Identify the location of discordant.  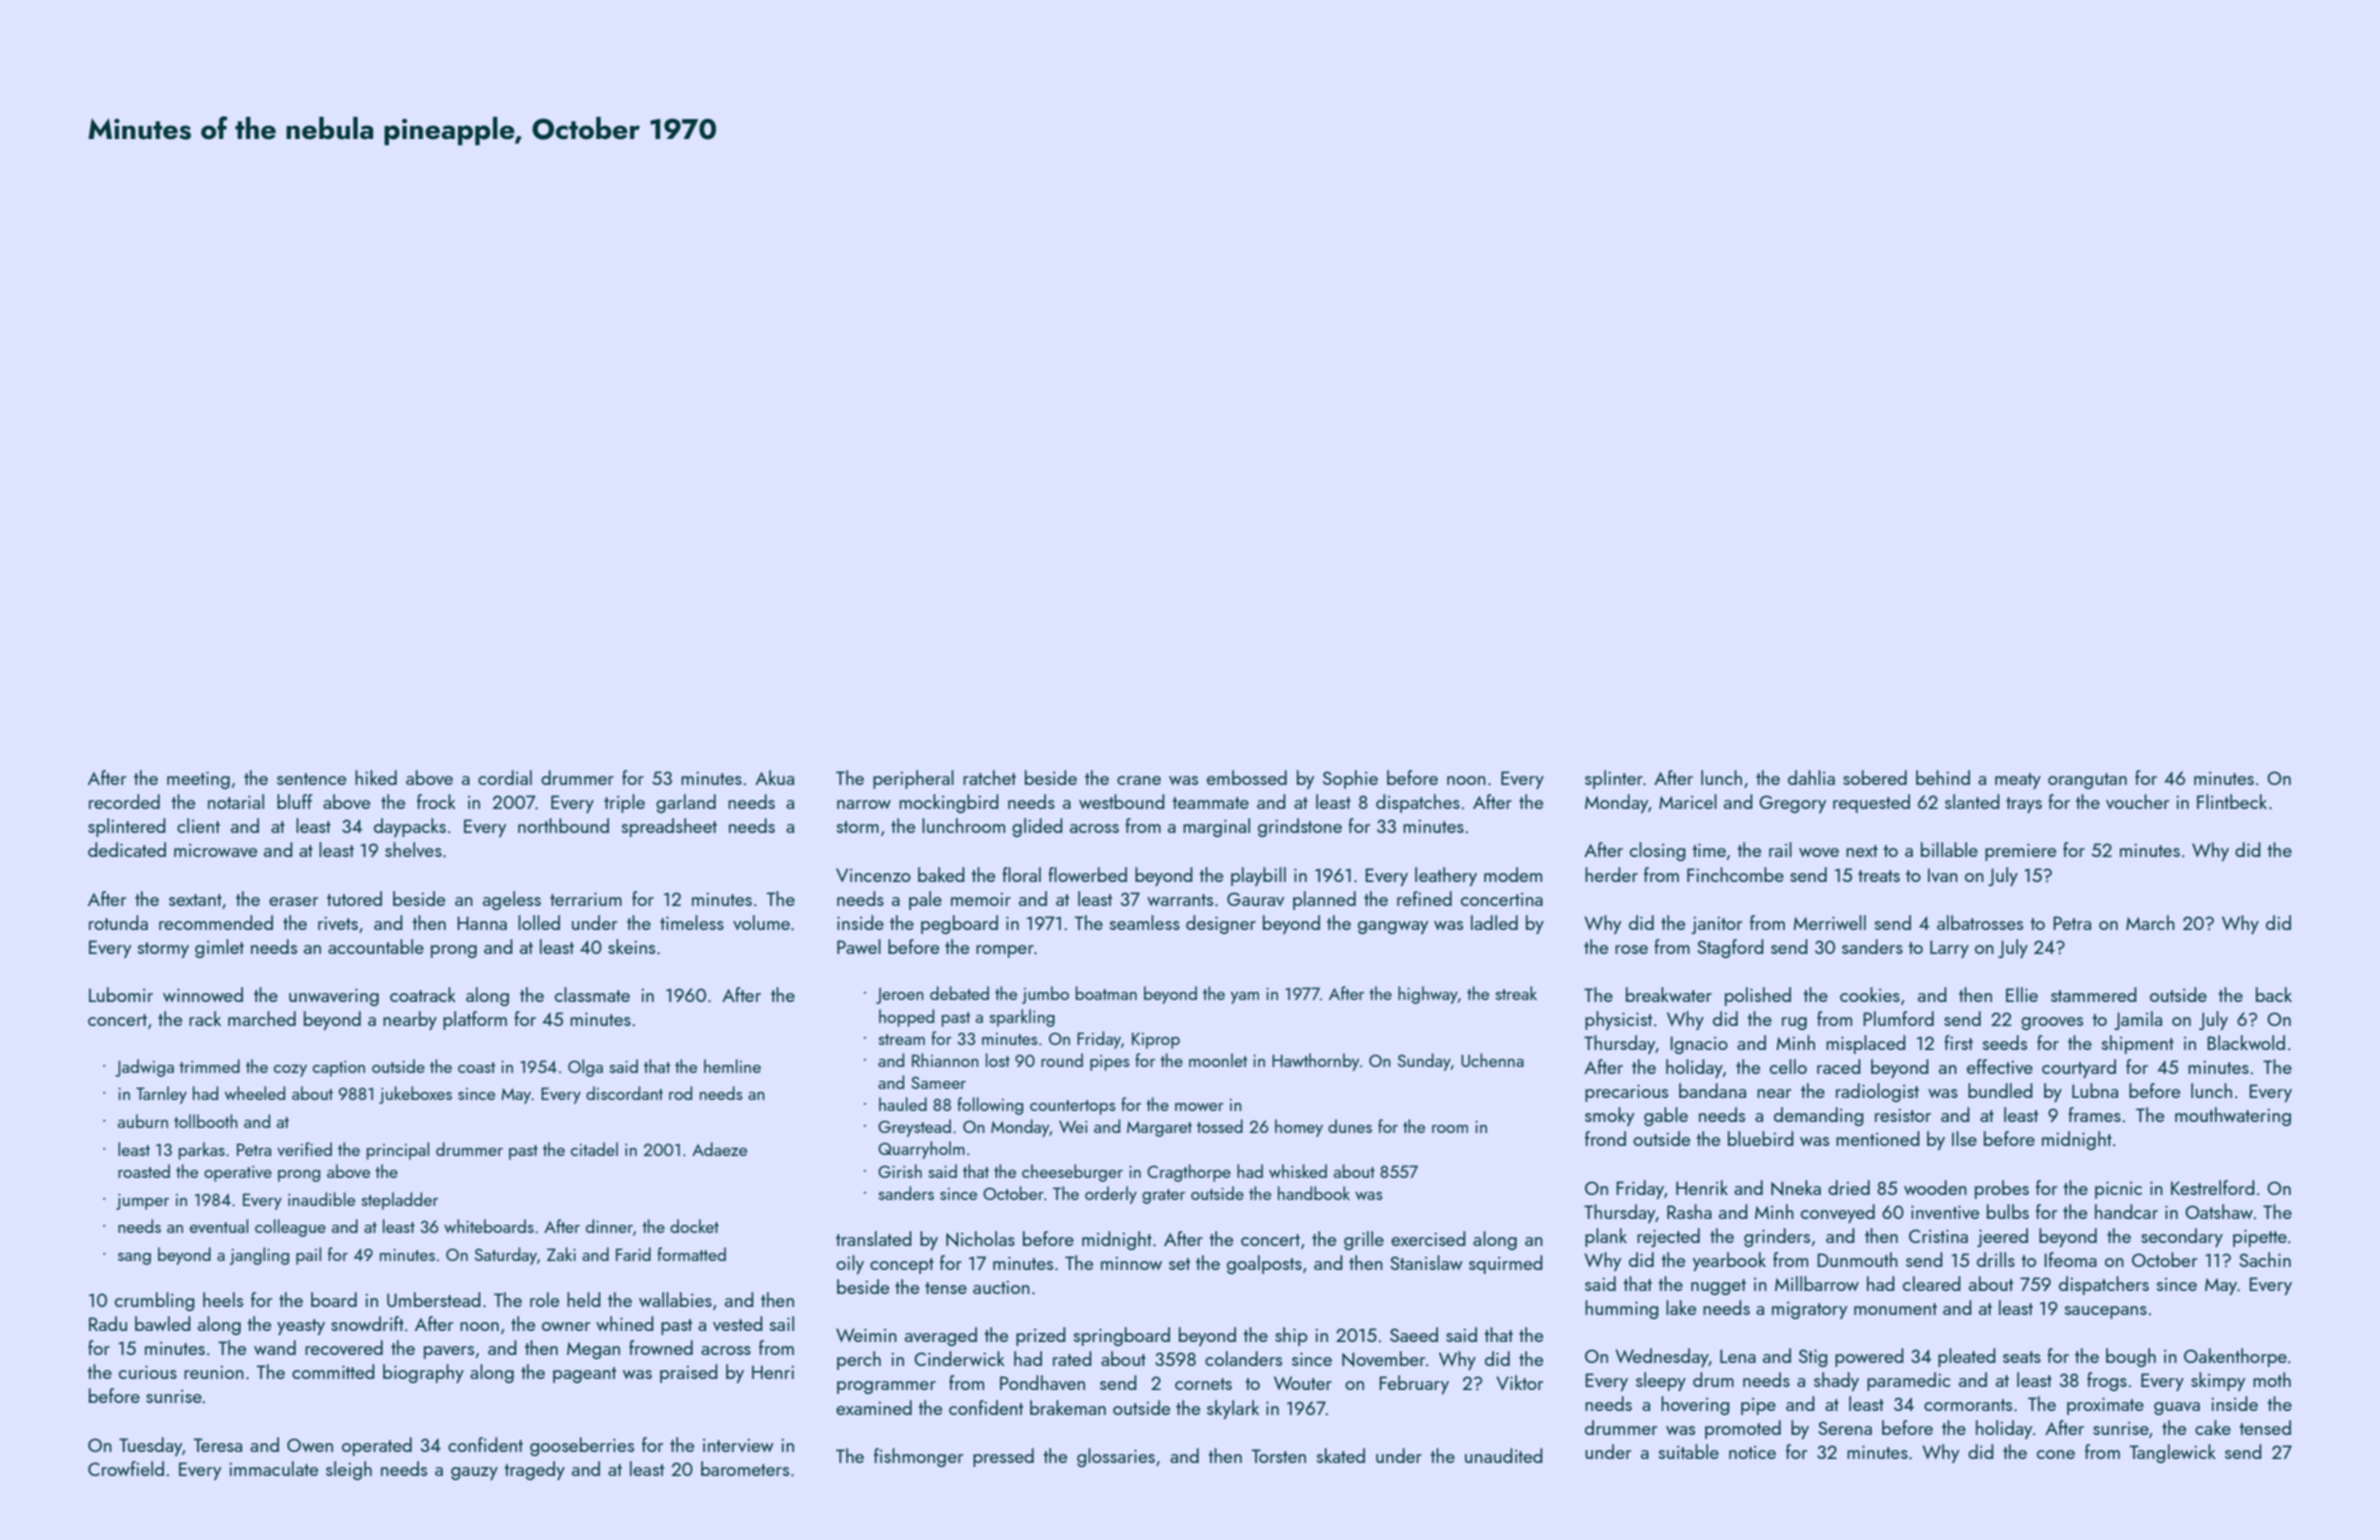
(624, 1093).
